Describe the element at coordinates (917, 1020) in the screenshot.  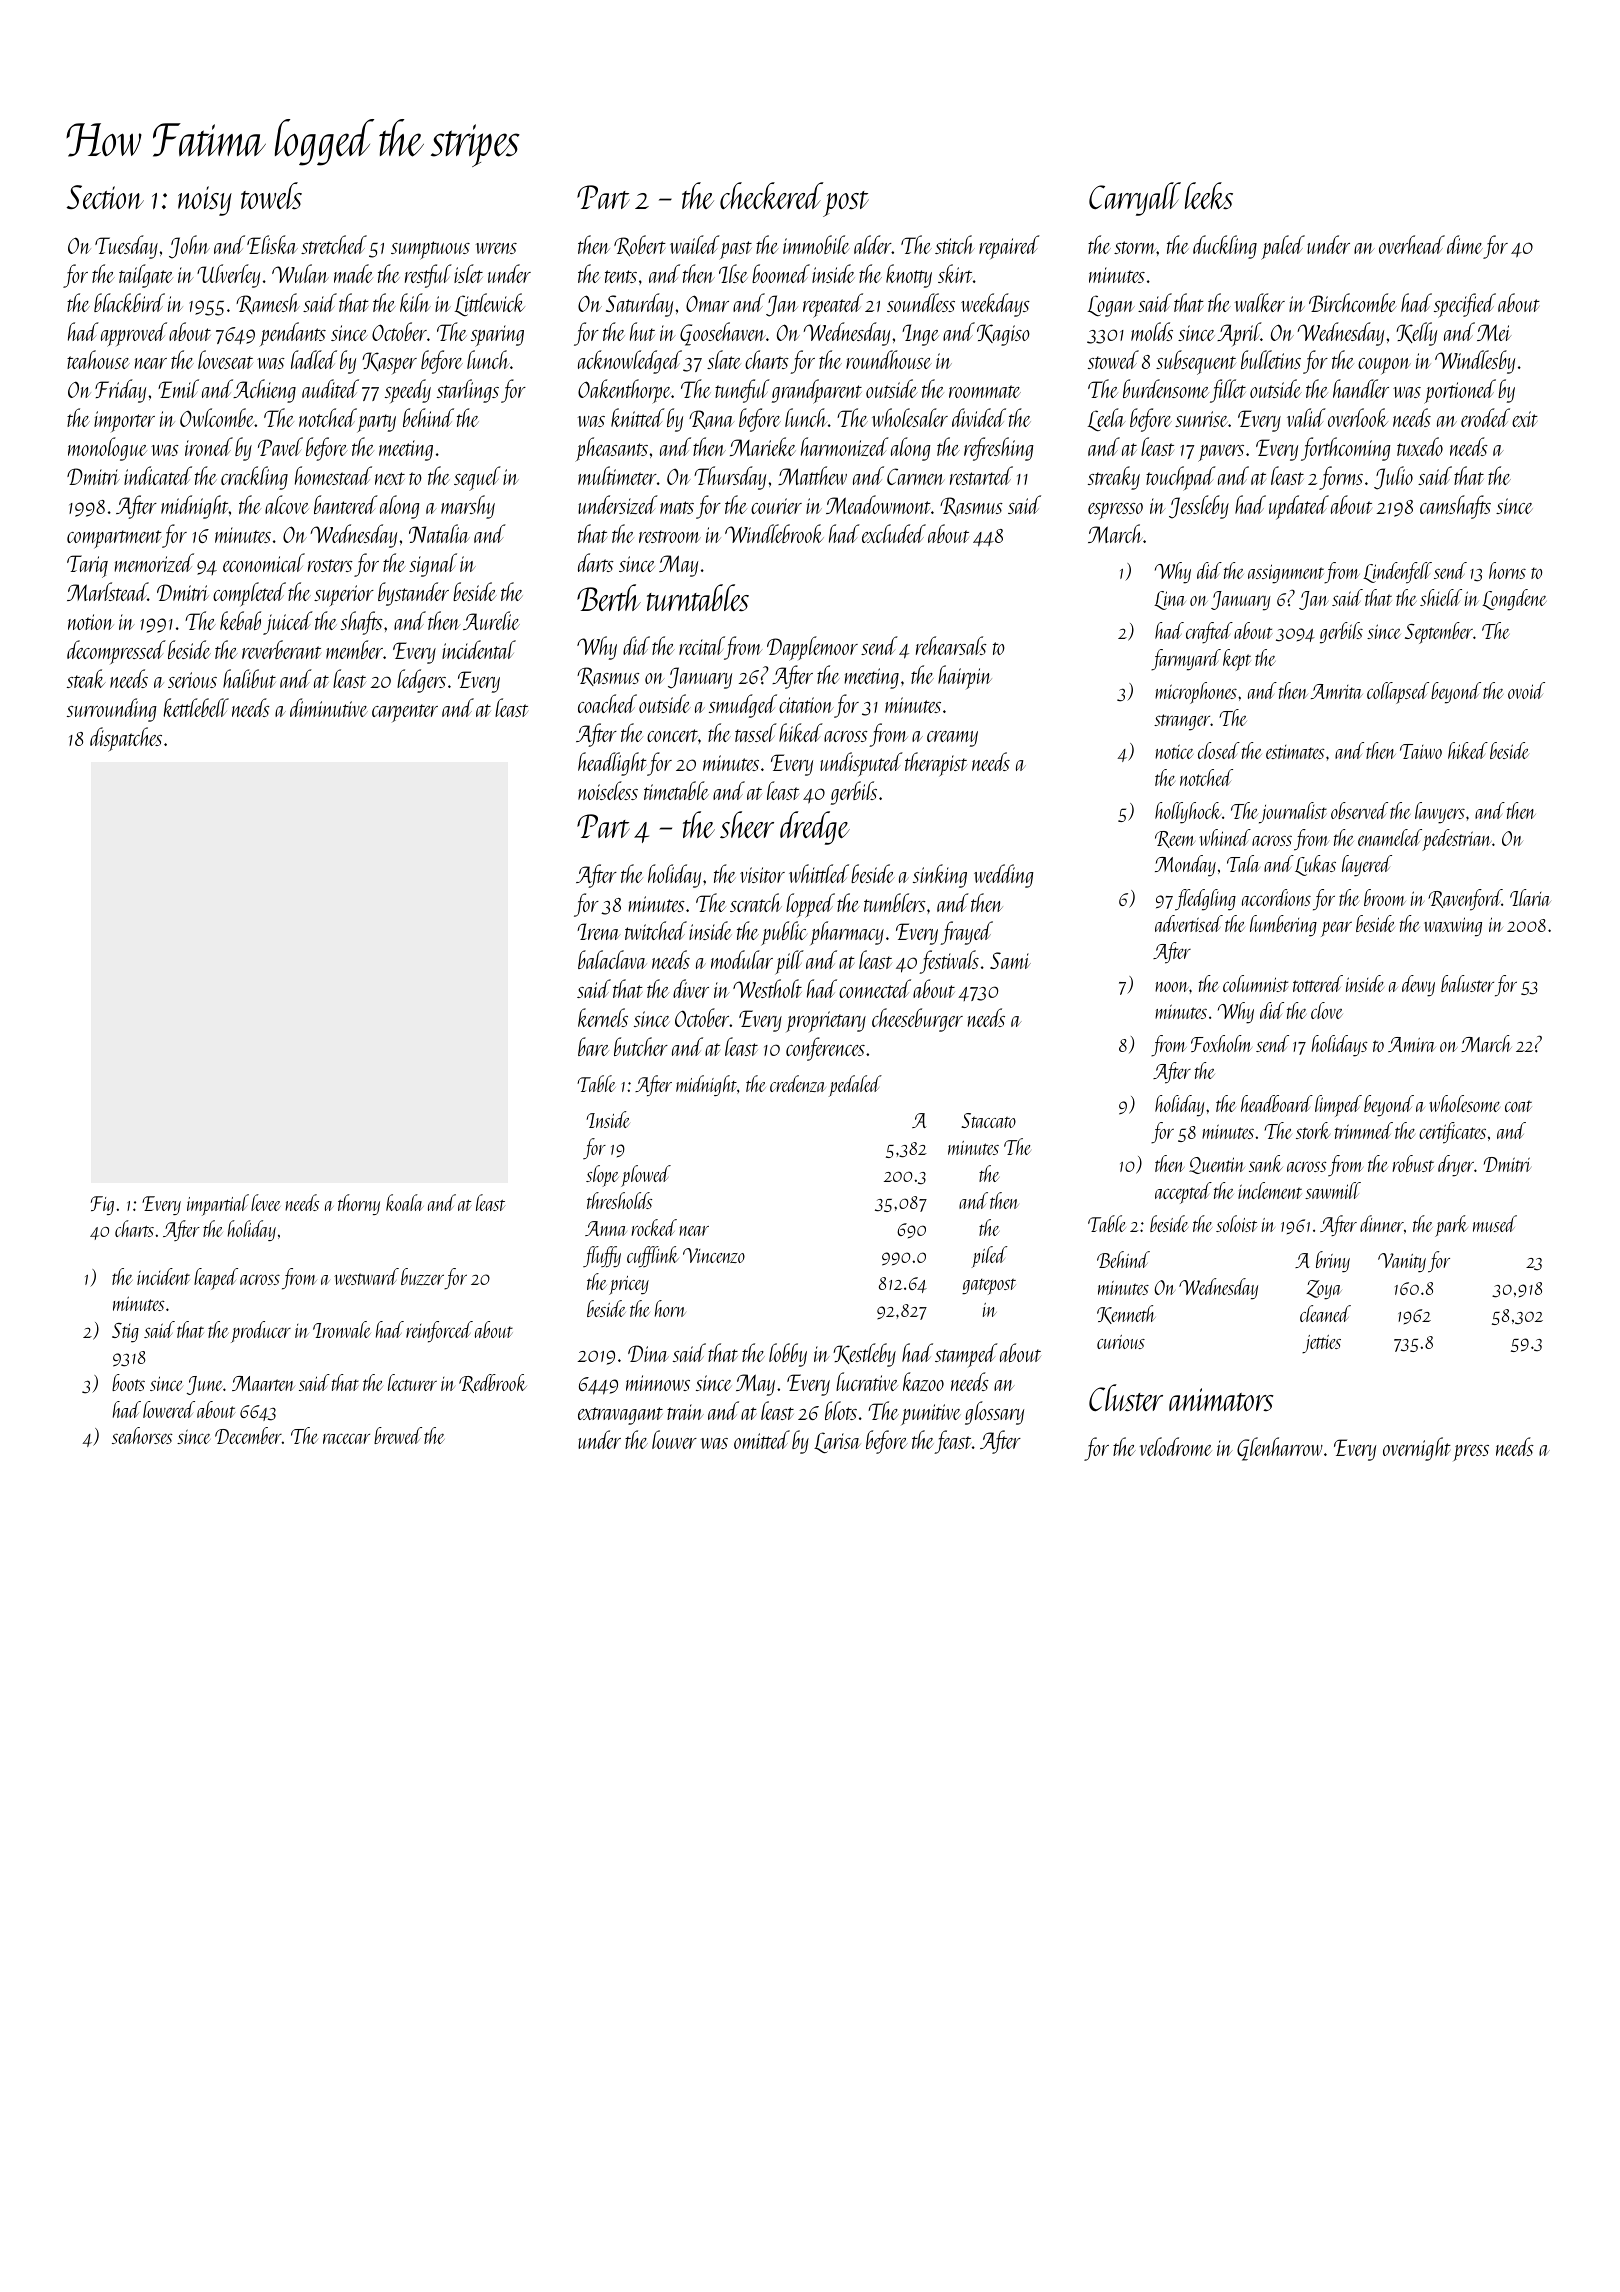
I see `cheeseburger` at that location.
